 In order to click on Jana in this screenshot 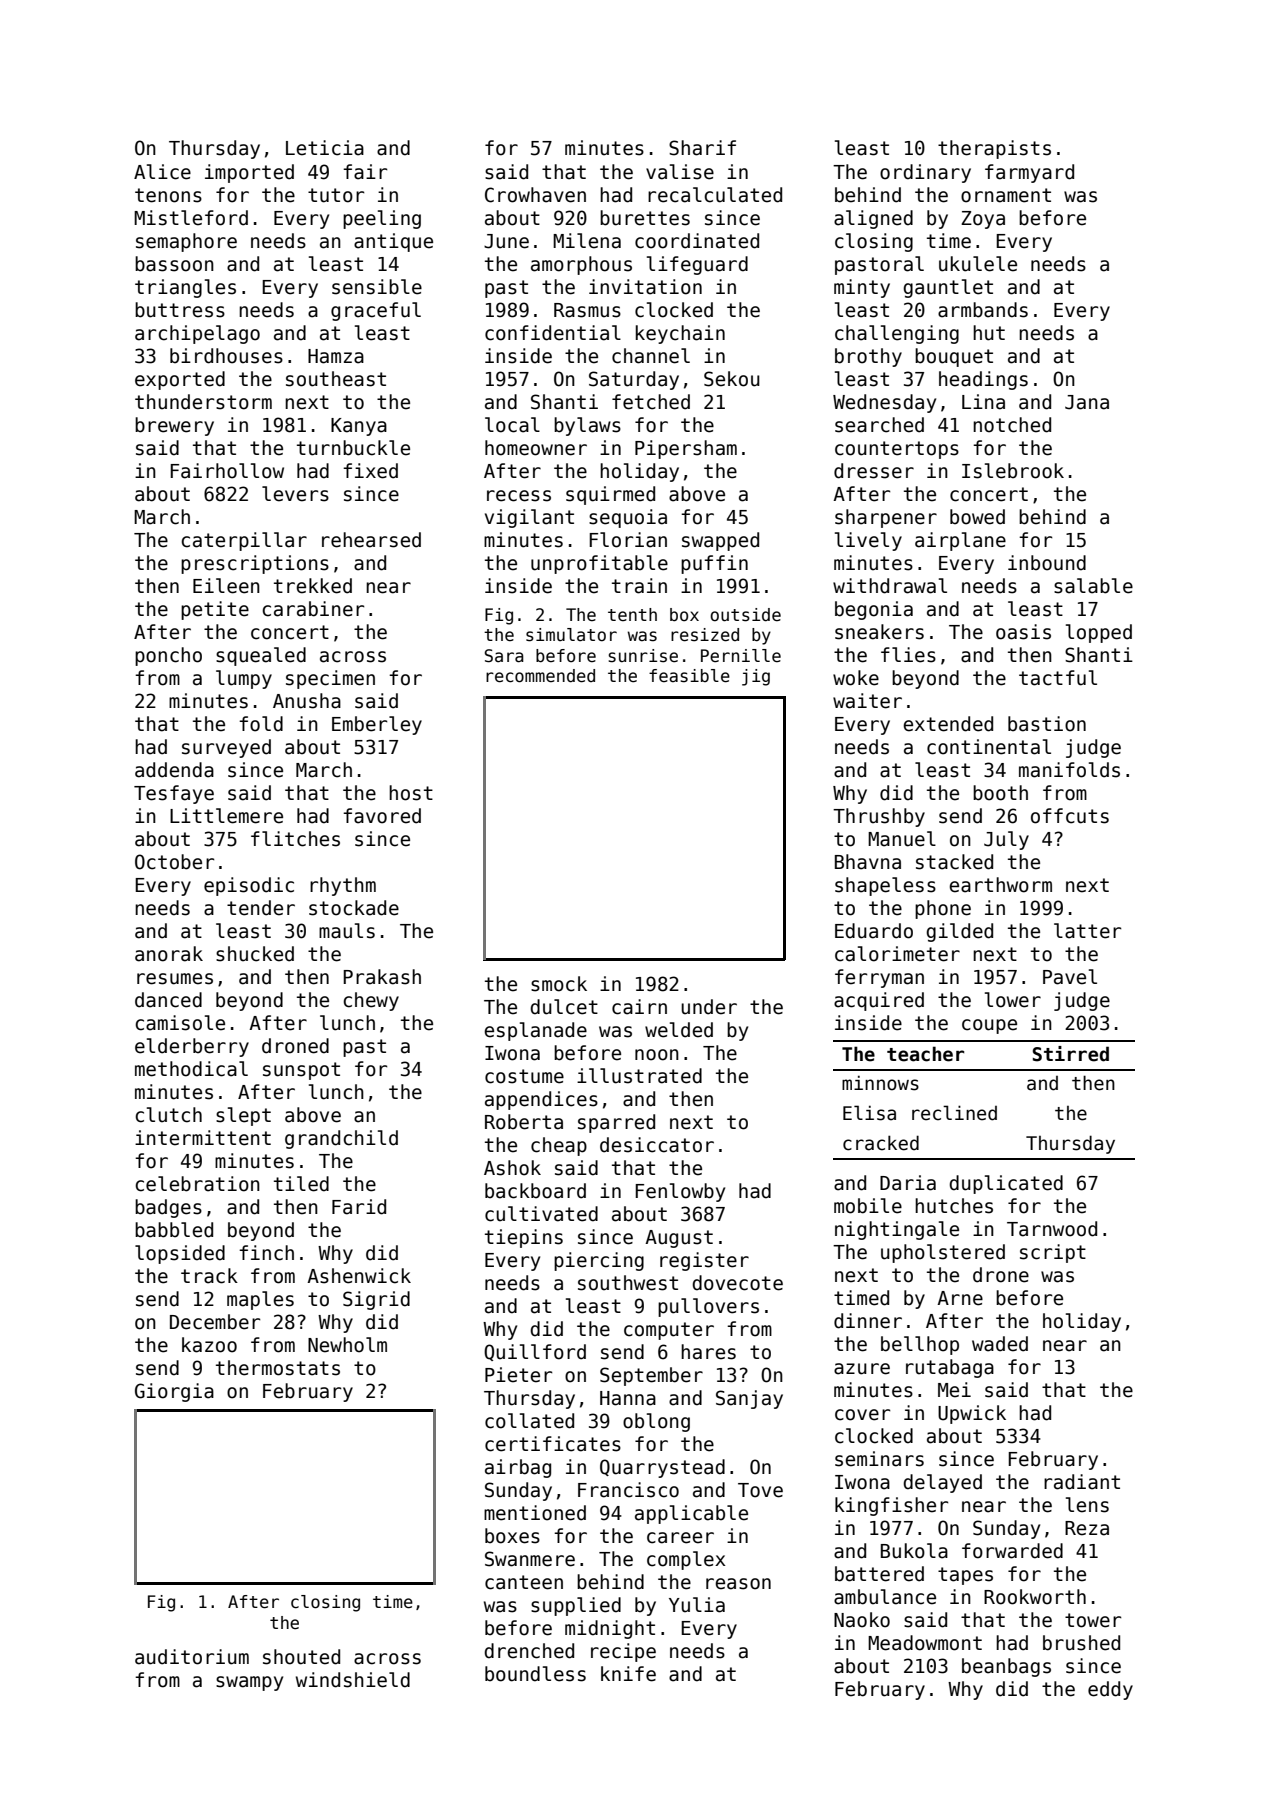, I will do `click(1087, 402)`.
